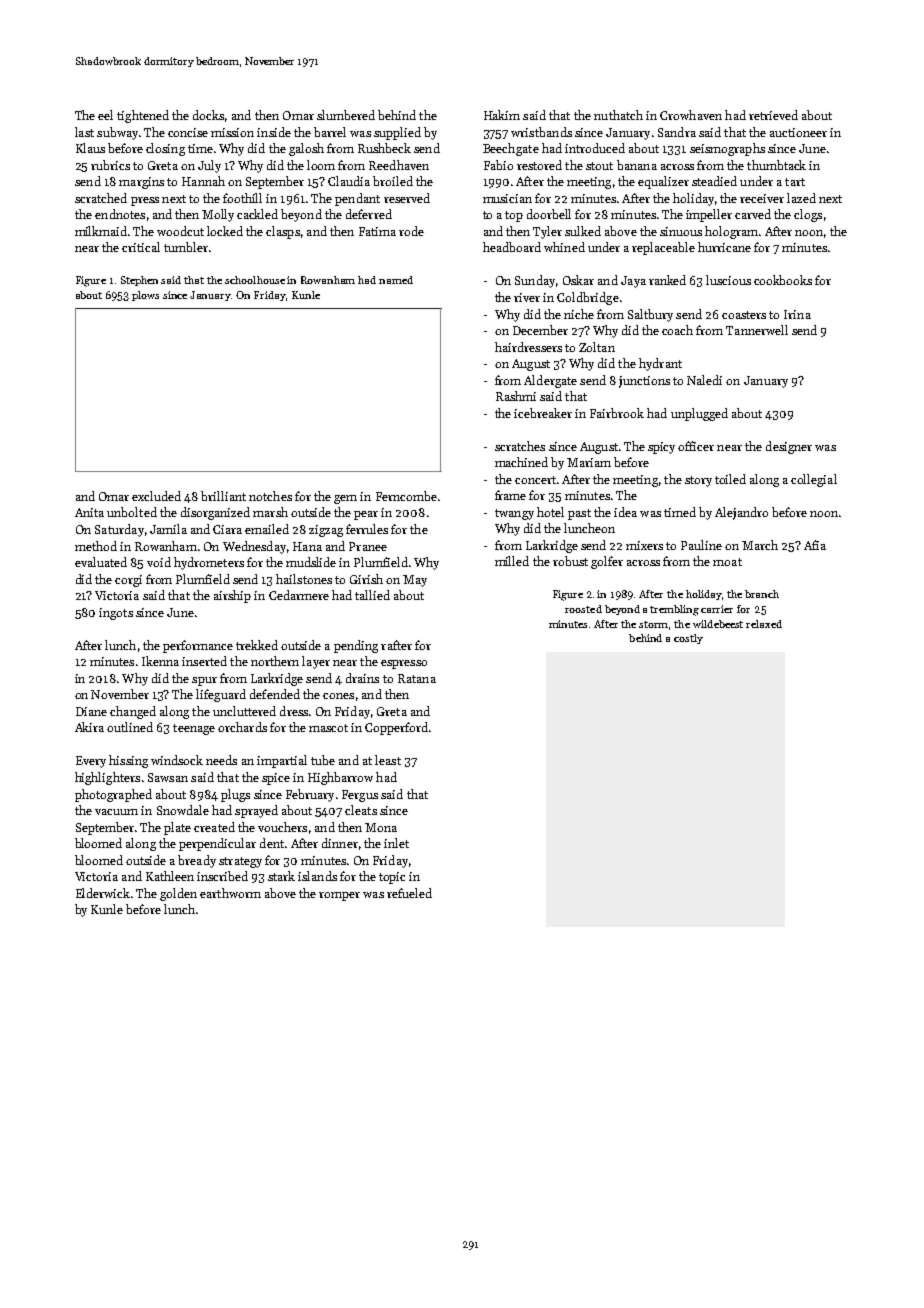 The width and height of the page is (924, 1308). What do you see at coordinates (103, 893) in the page?
I see `Elderwick` at bounding box center [103, 893].
